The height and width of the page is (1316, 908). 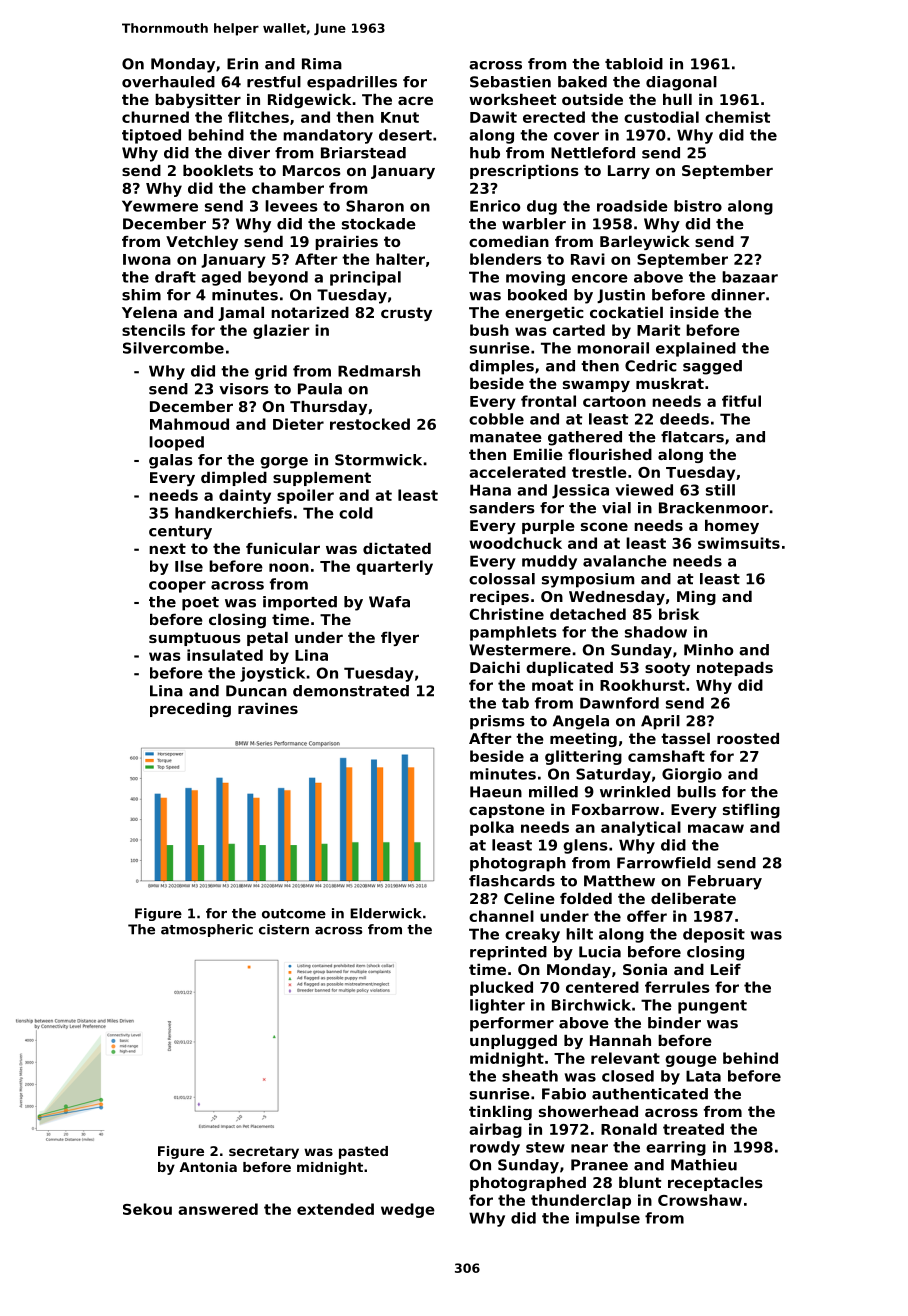 What do you see at coordinates (274, 82) in the page?
I see `restful` at bounding box center [274, 82].
